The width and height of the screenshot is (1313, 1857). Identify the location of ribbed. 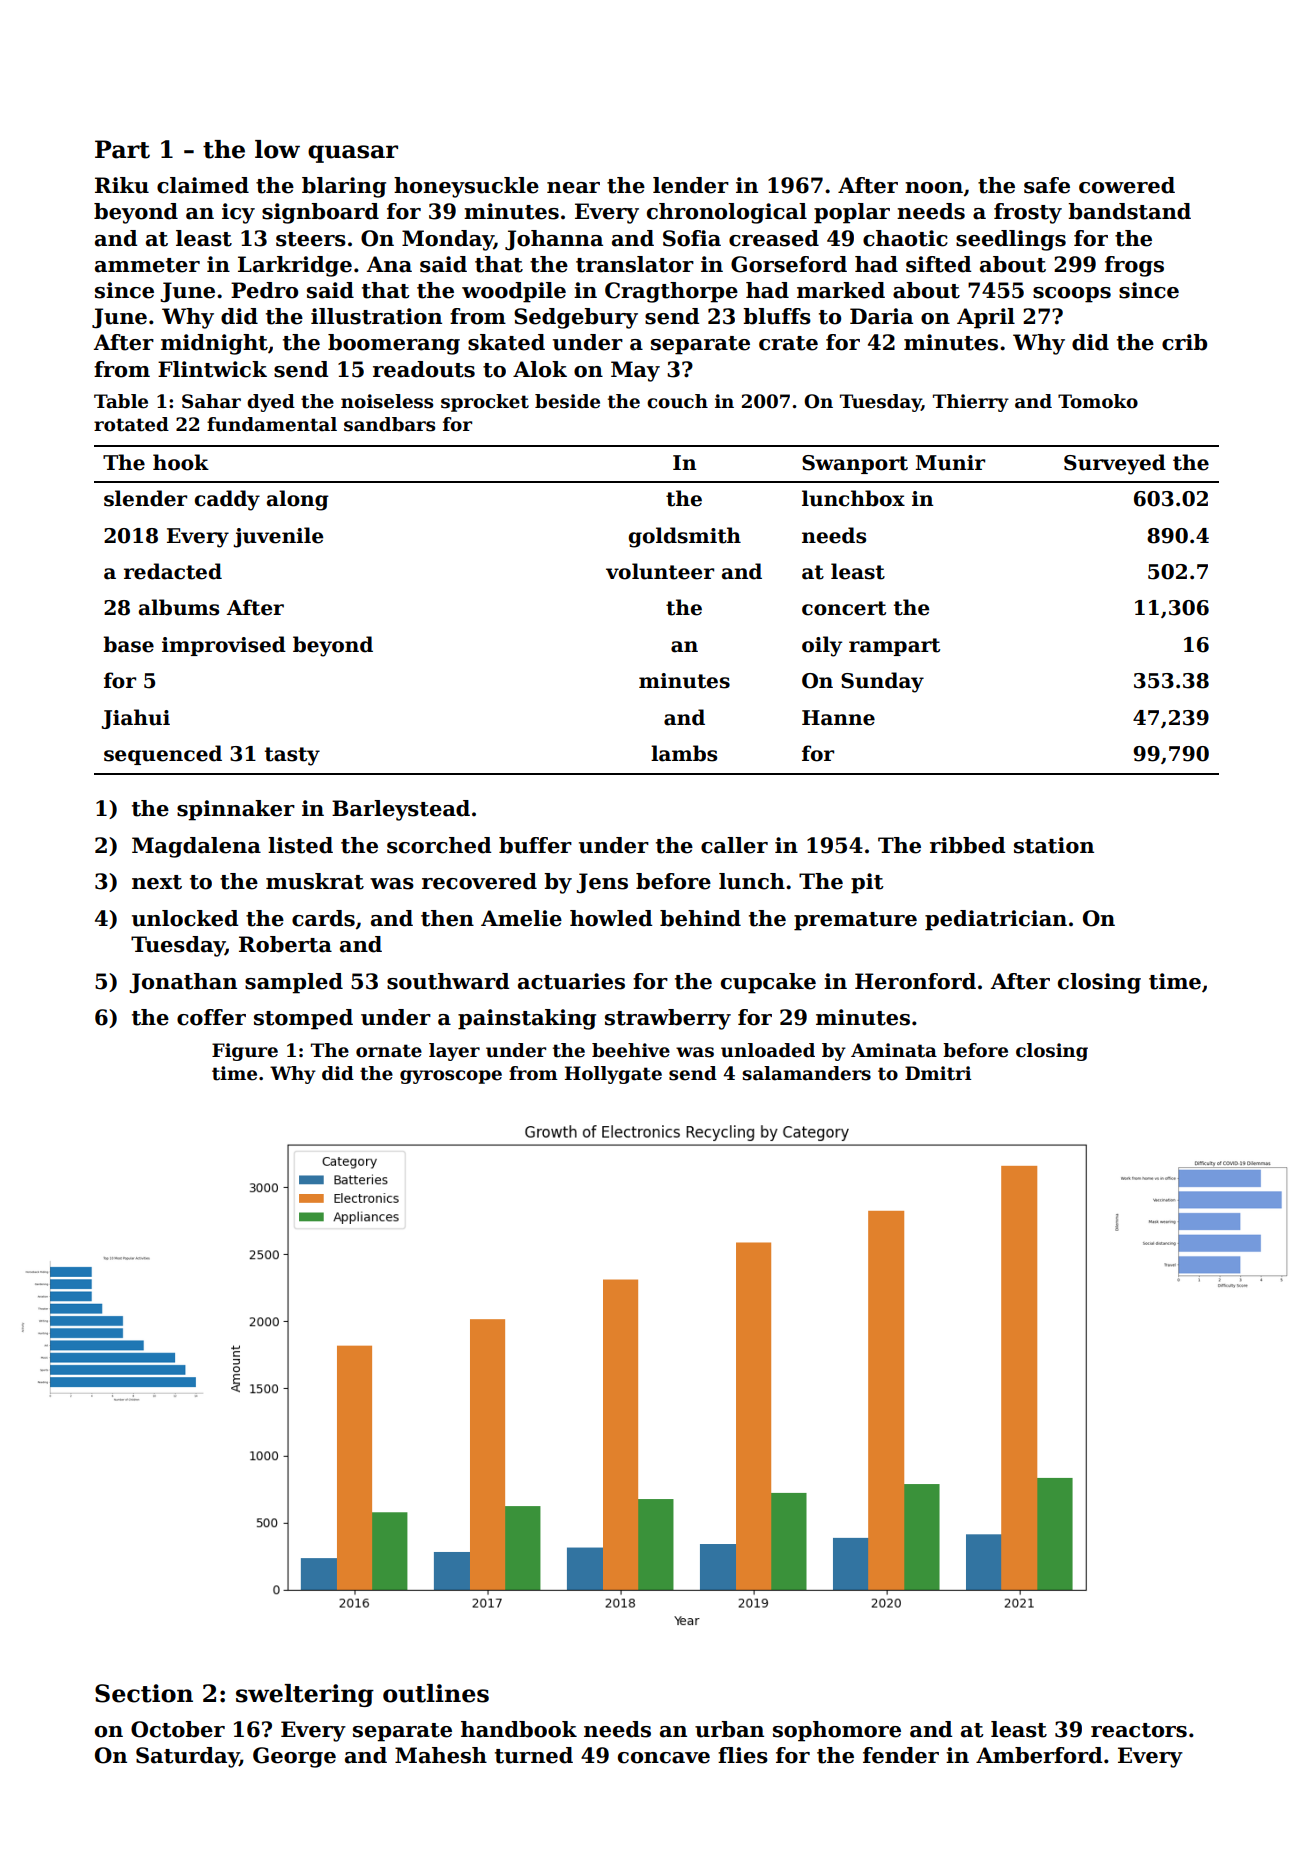
(967, 845).
